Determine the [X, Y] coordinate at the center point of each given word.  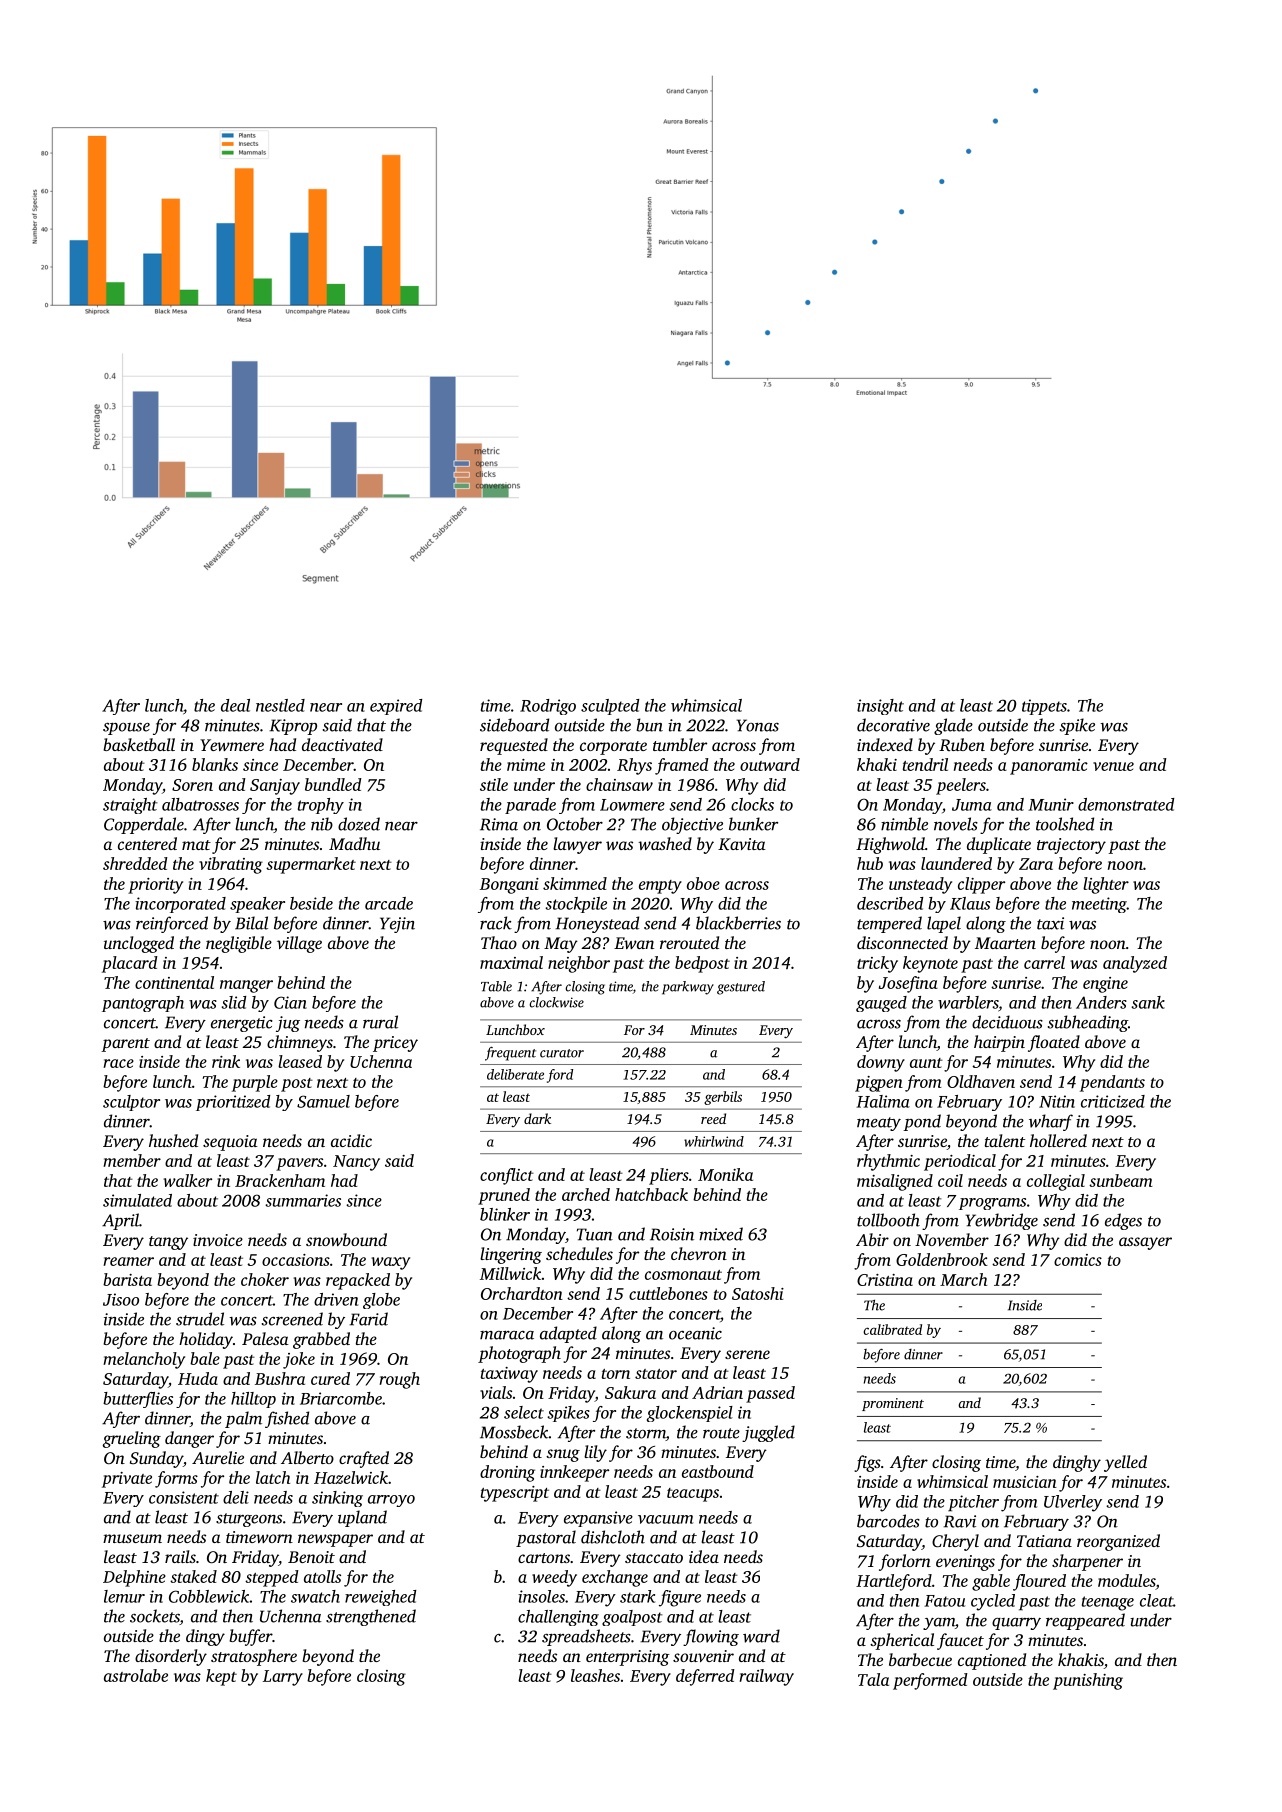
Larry [283, 1678]
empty [660, 887]
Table [496, 986]
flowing [711, 1637]
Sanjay [275, 787]
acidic [351, 1140]
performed [930, 1681]
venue [1113, 766]
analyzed [1135, 964]
